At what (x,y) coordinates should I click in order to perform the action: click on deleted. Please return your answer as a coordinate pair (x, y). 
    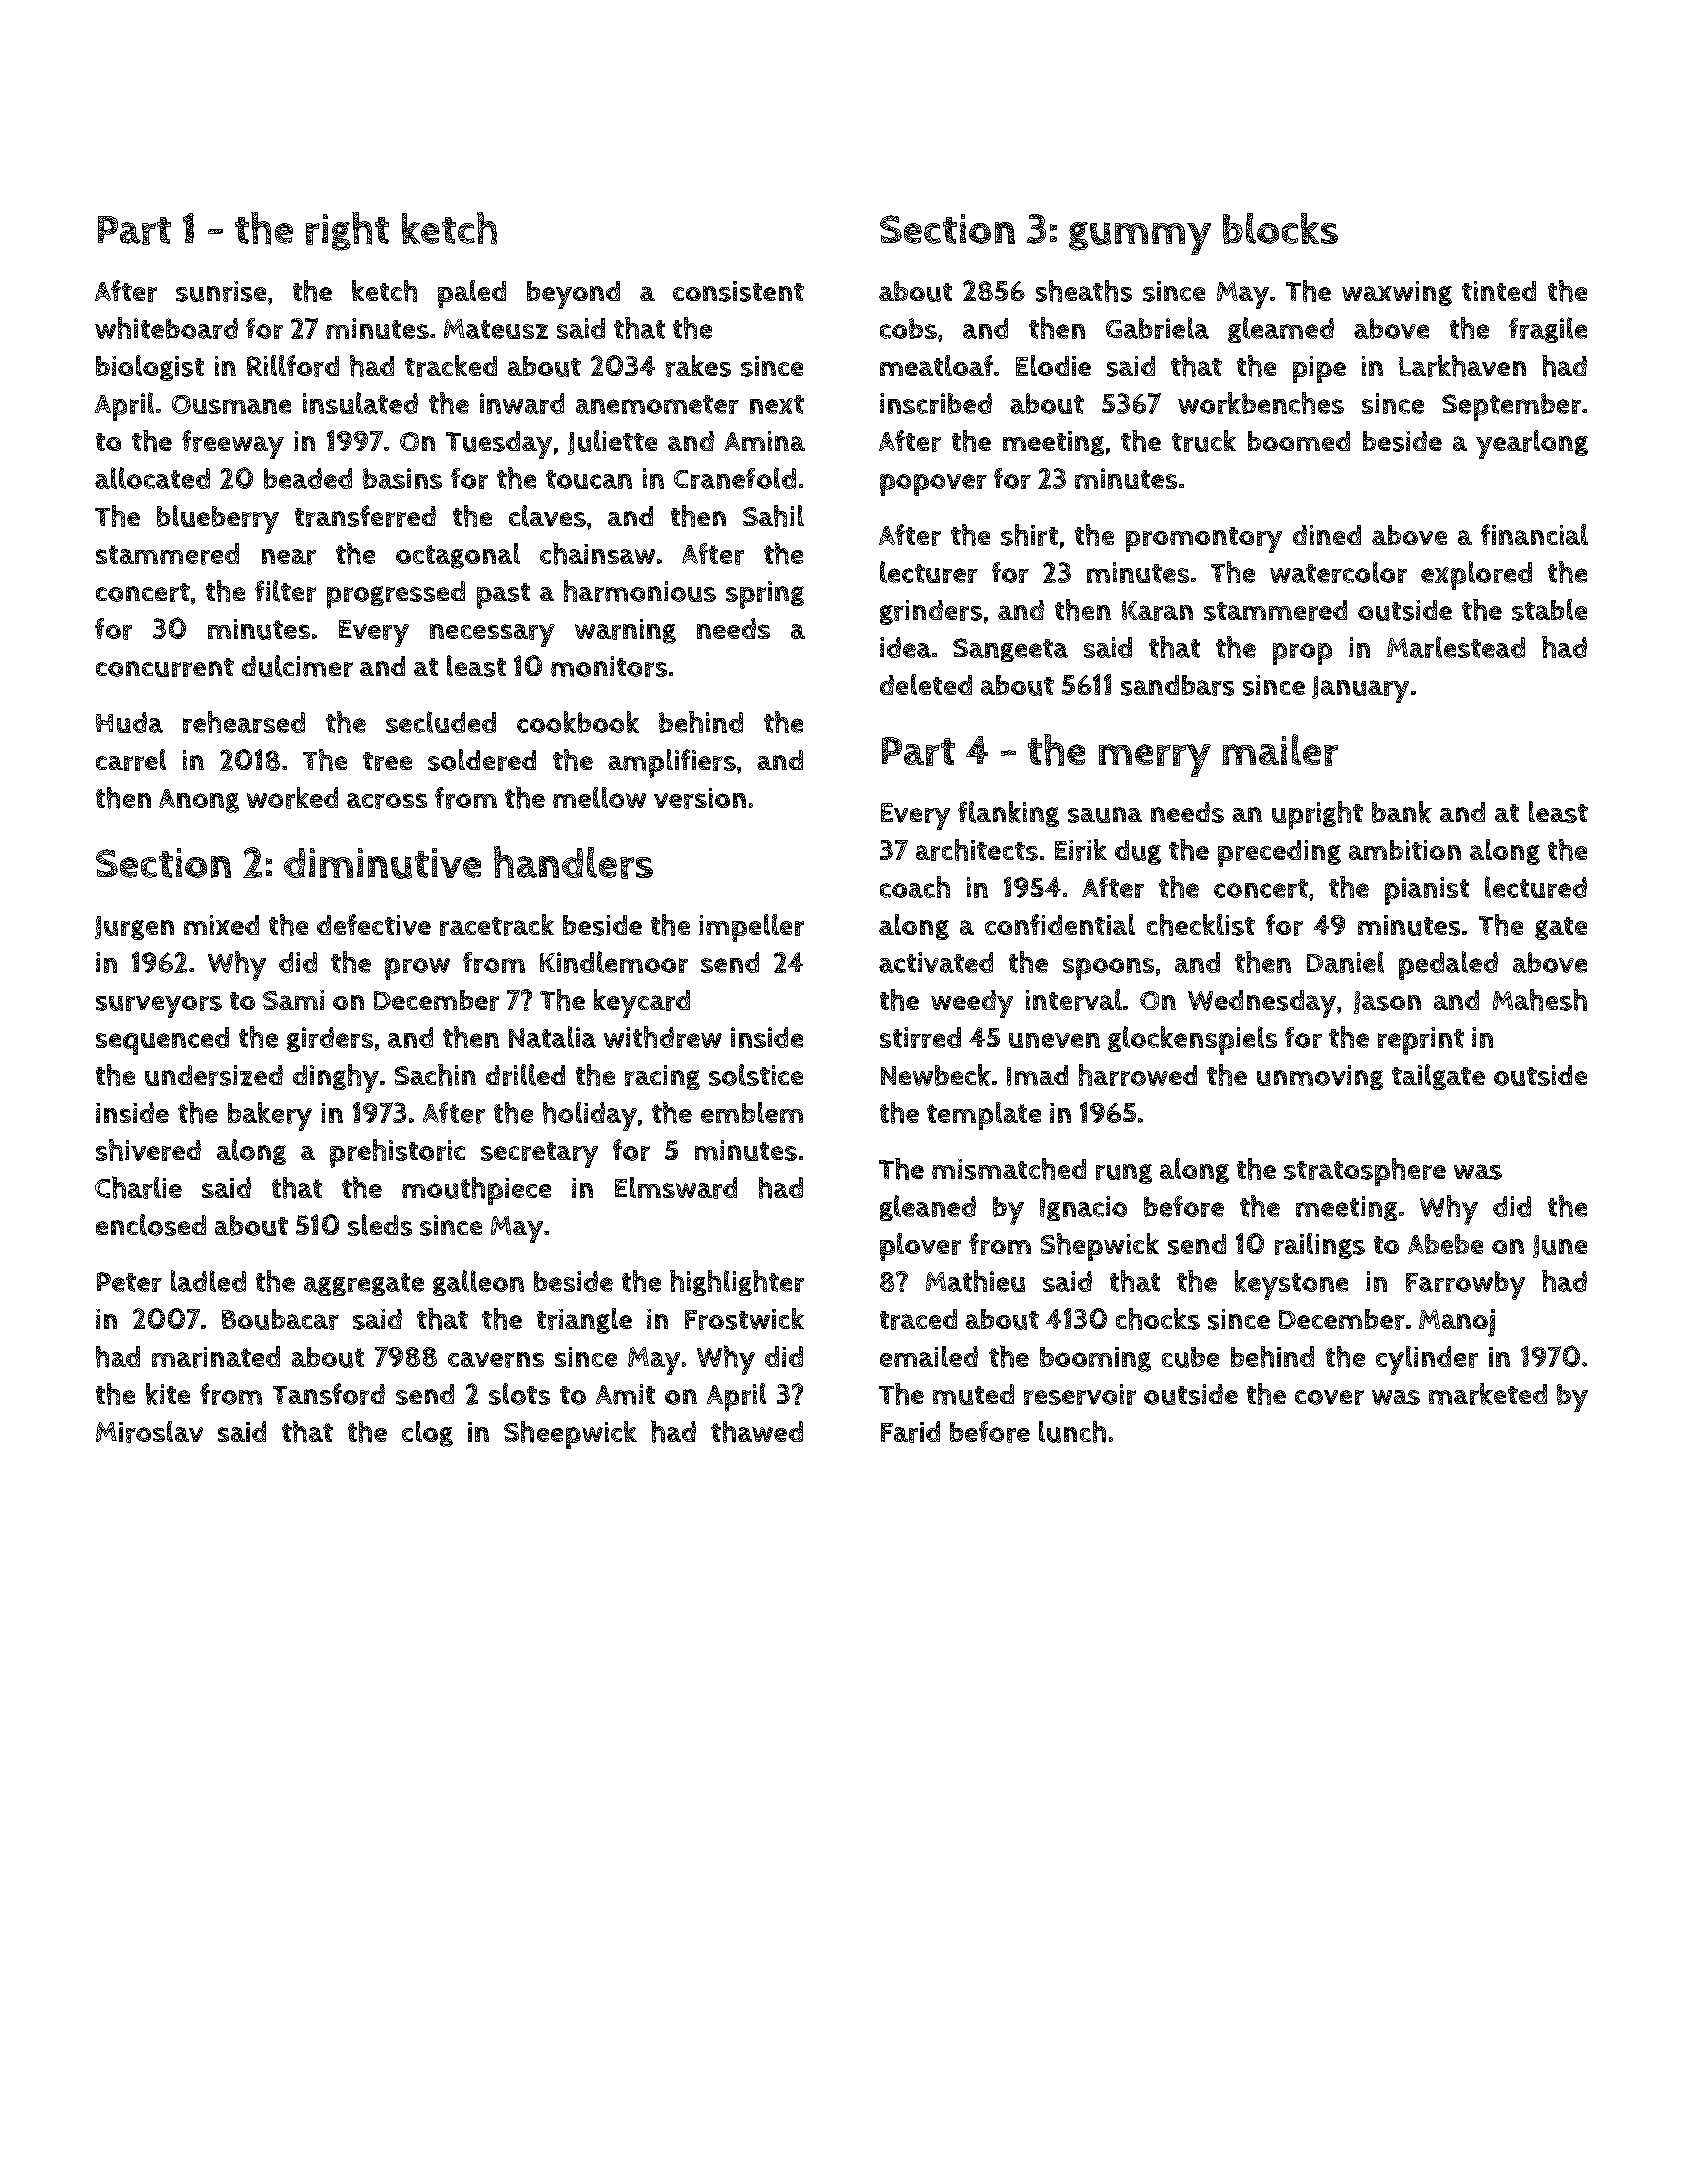
    Looking at the image, I should click on (926, 684).
